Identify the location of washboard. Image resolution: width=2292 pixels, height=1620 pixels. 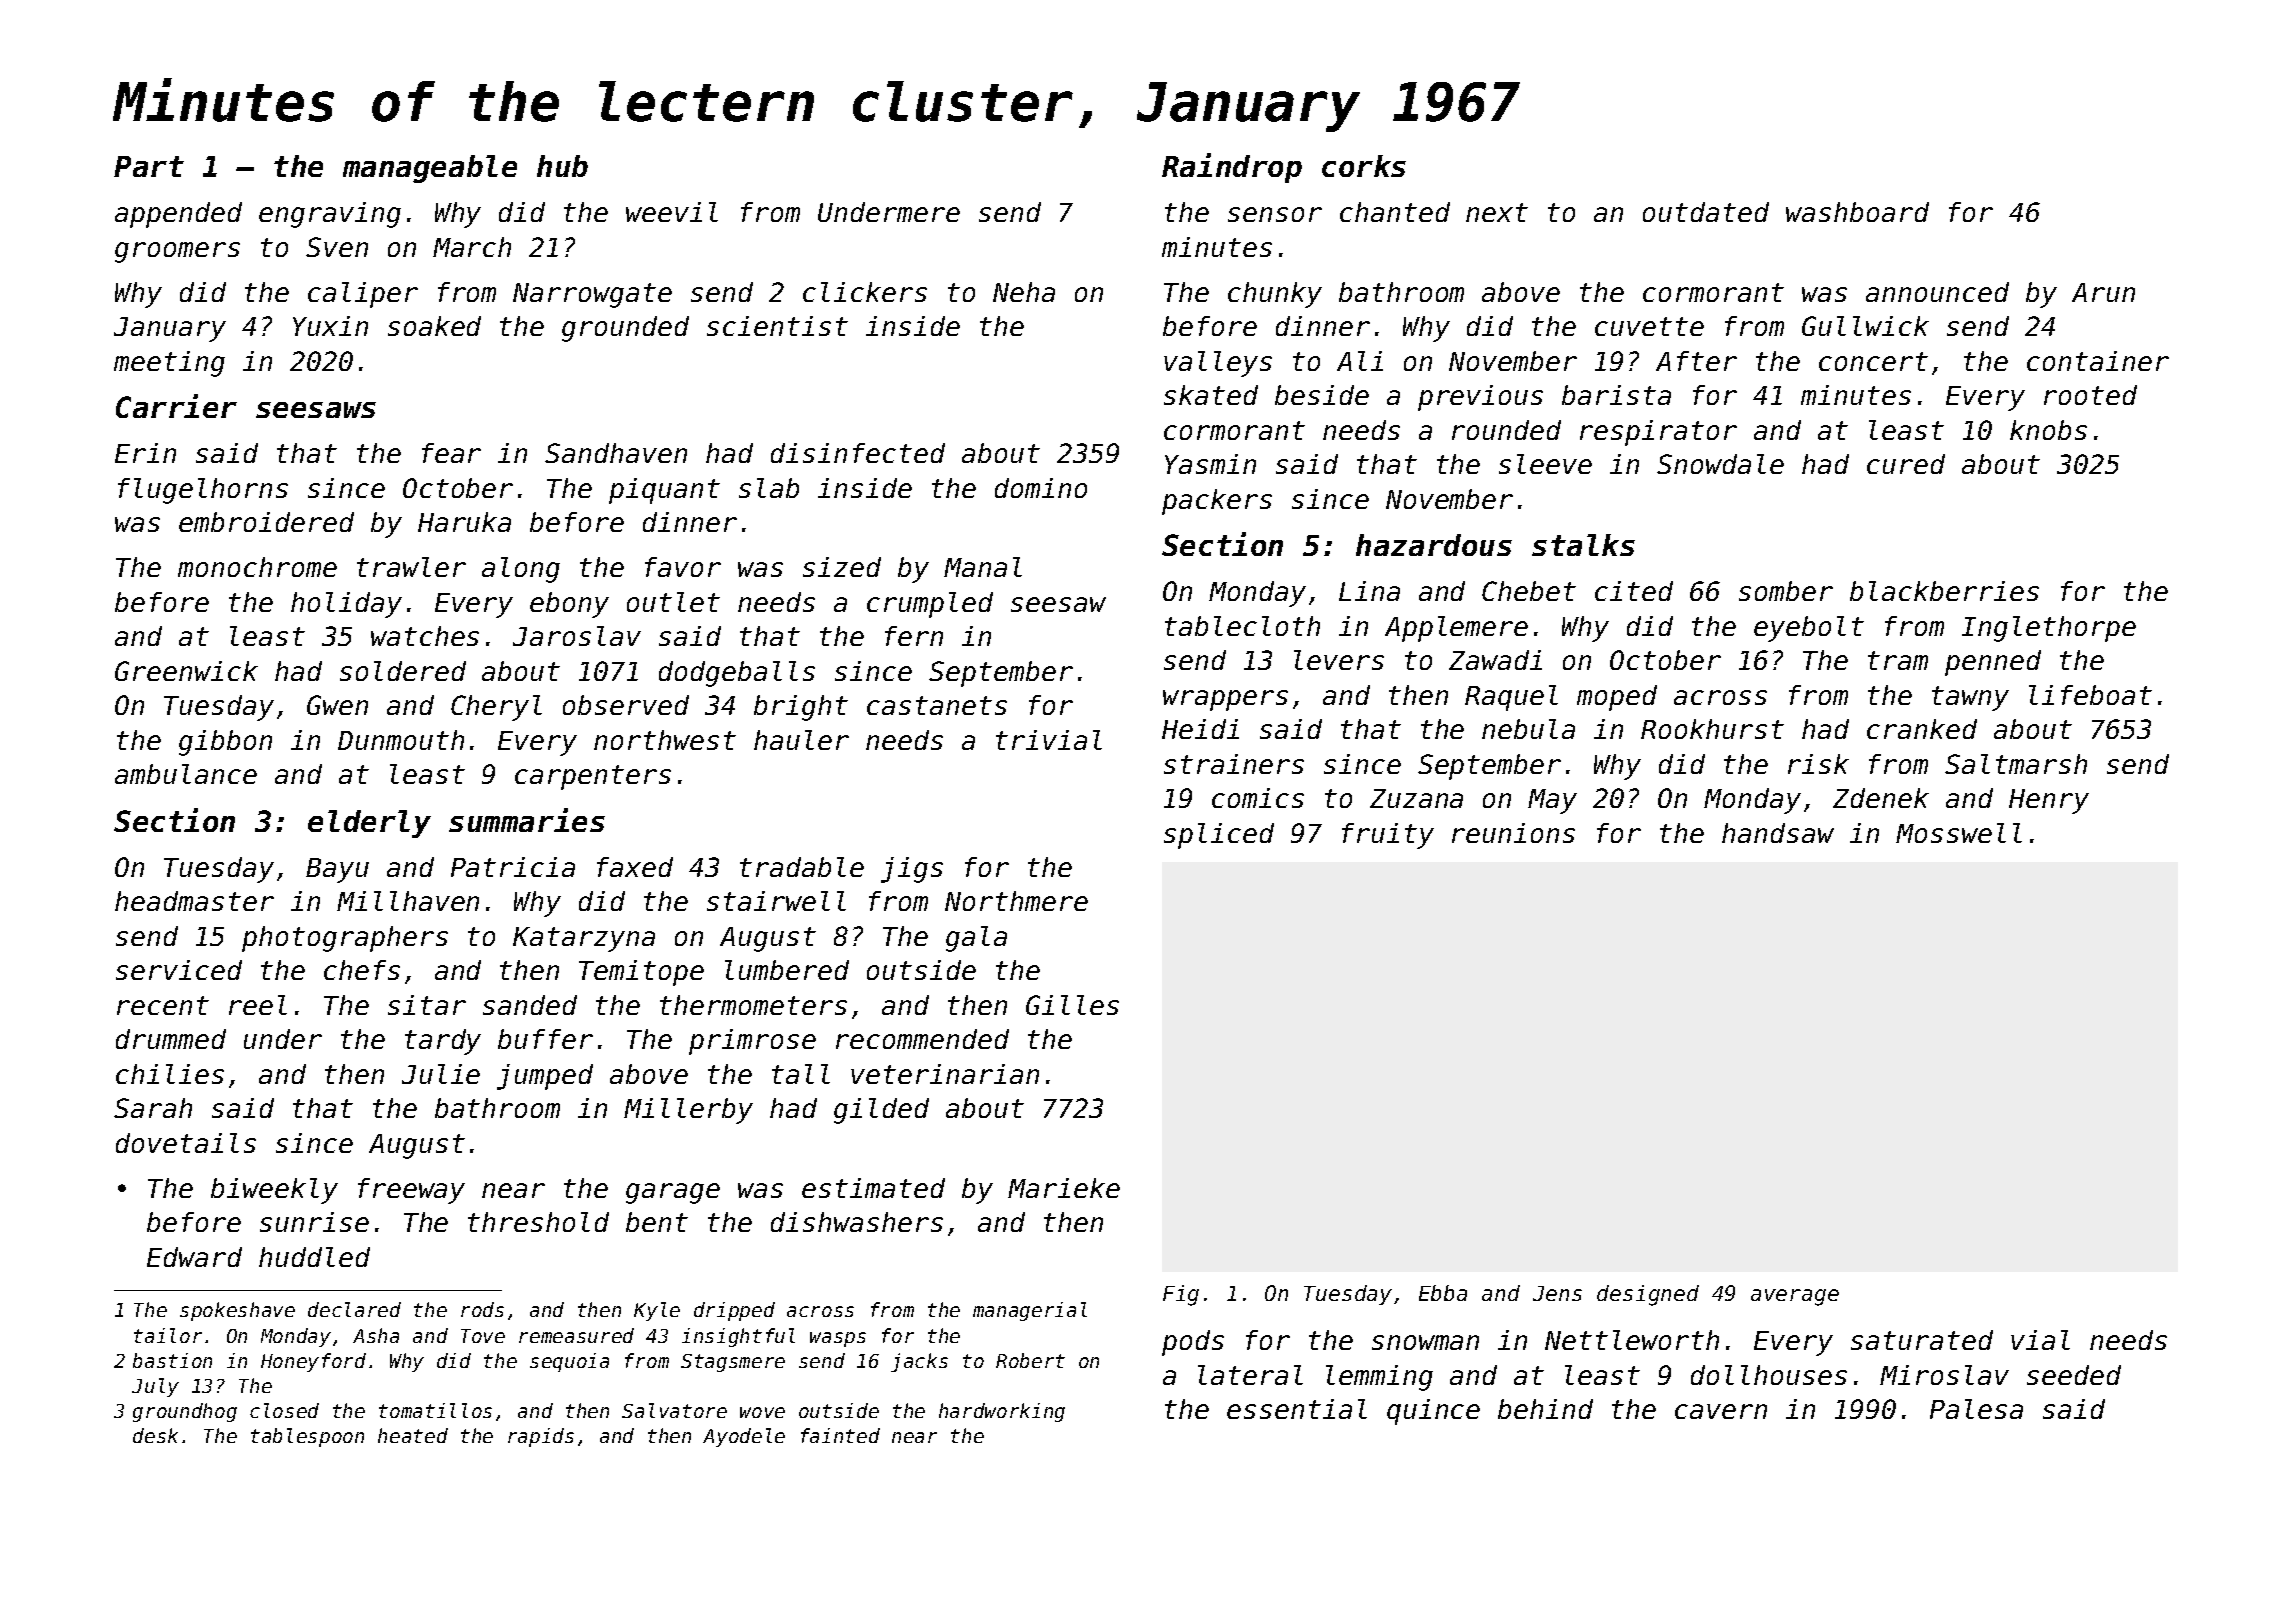
(1857, 212).
